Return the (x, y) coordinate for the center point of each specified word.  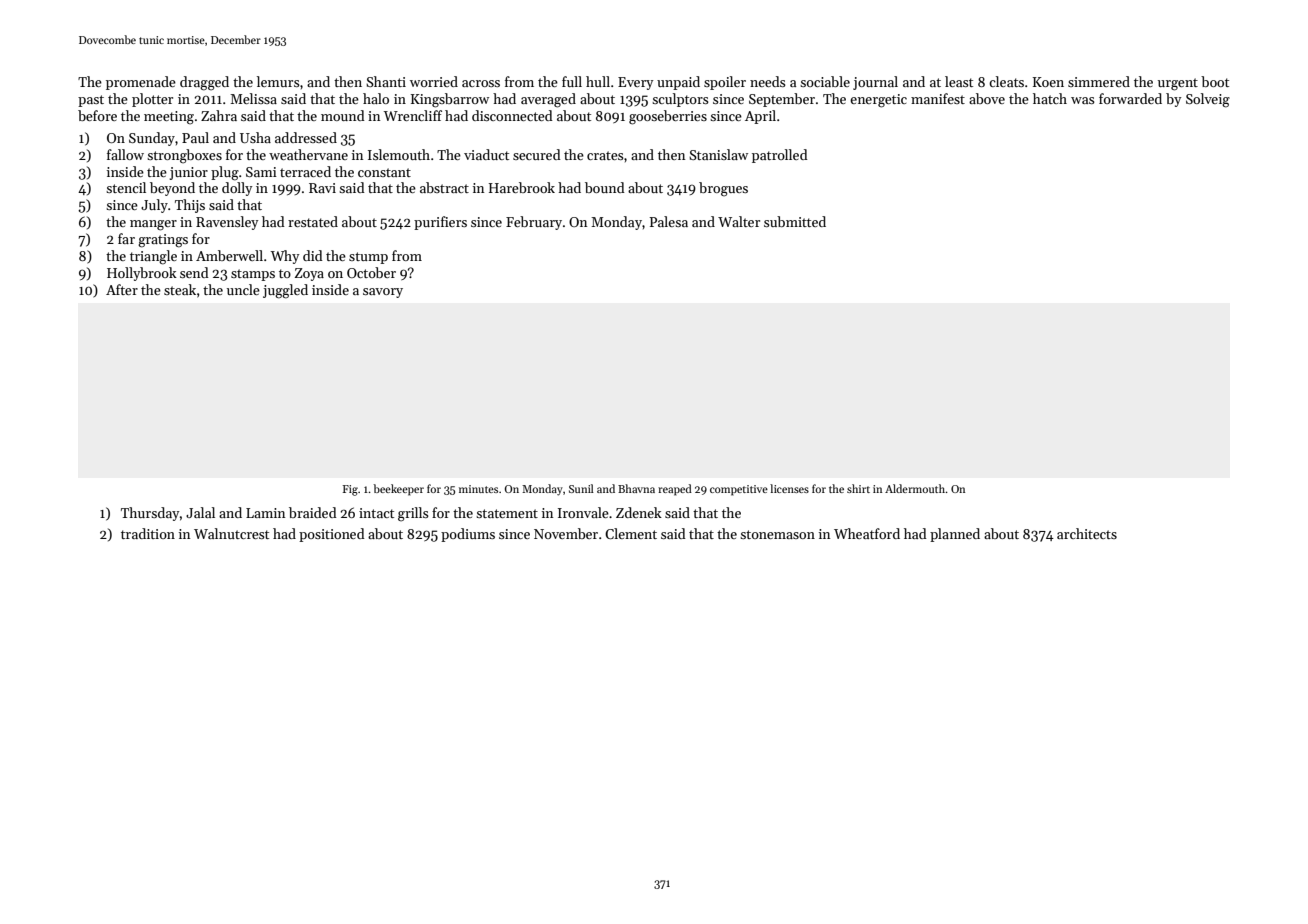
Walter (739, 221)
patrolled (780, 156)
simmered (1099, 81)
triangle (153, 257)
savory (383, 293)
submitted (795, 221)
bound (605, 187)
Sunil (581, 488)
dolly (237, 189)
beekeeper (398, 490)
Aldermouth (915, 488)
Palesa (668, 221)
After (122, 289)
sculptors (680, 100)
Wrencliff (413, 115)
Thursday (150, 514)
